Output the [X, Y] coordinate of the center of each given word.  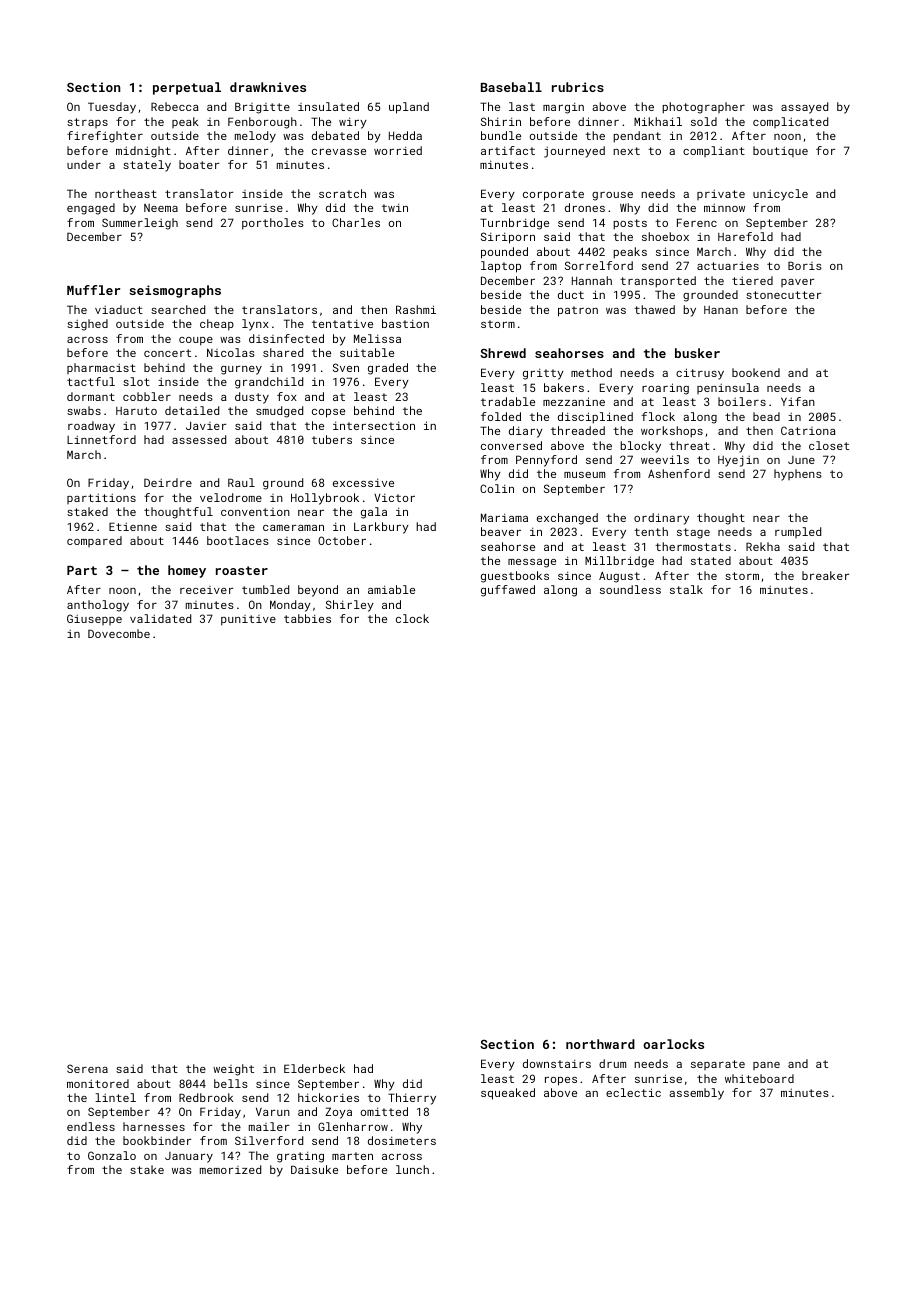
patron [578, 311]
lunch [412, 1169]
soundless [630, 589]
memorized [230, 1169]
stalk [686, 589]
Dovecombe [119, 633]
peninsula [728, 388]
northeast [126, 193]
